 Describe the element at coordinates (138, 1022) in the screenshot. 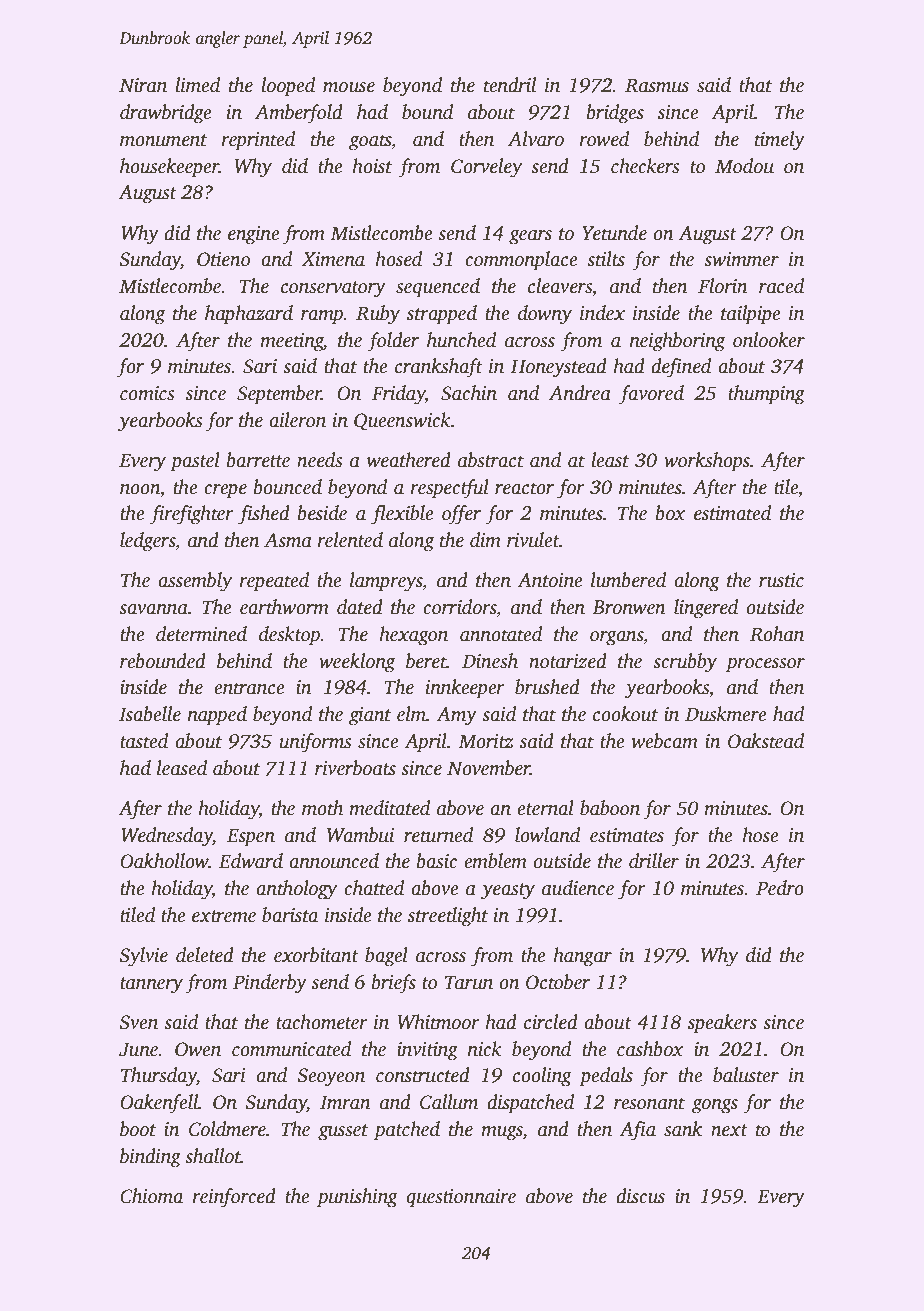

I see `Sven` at that location.
